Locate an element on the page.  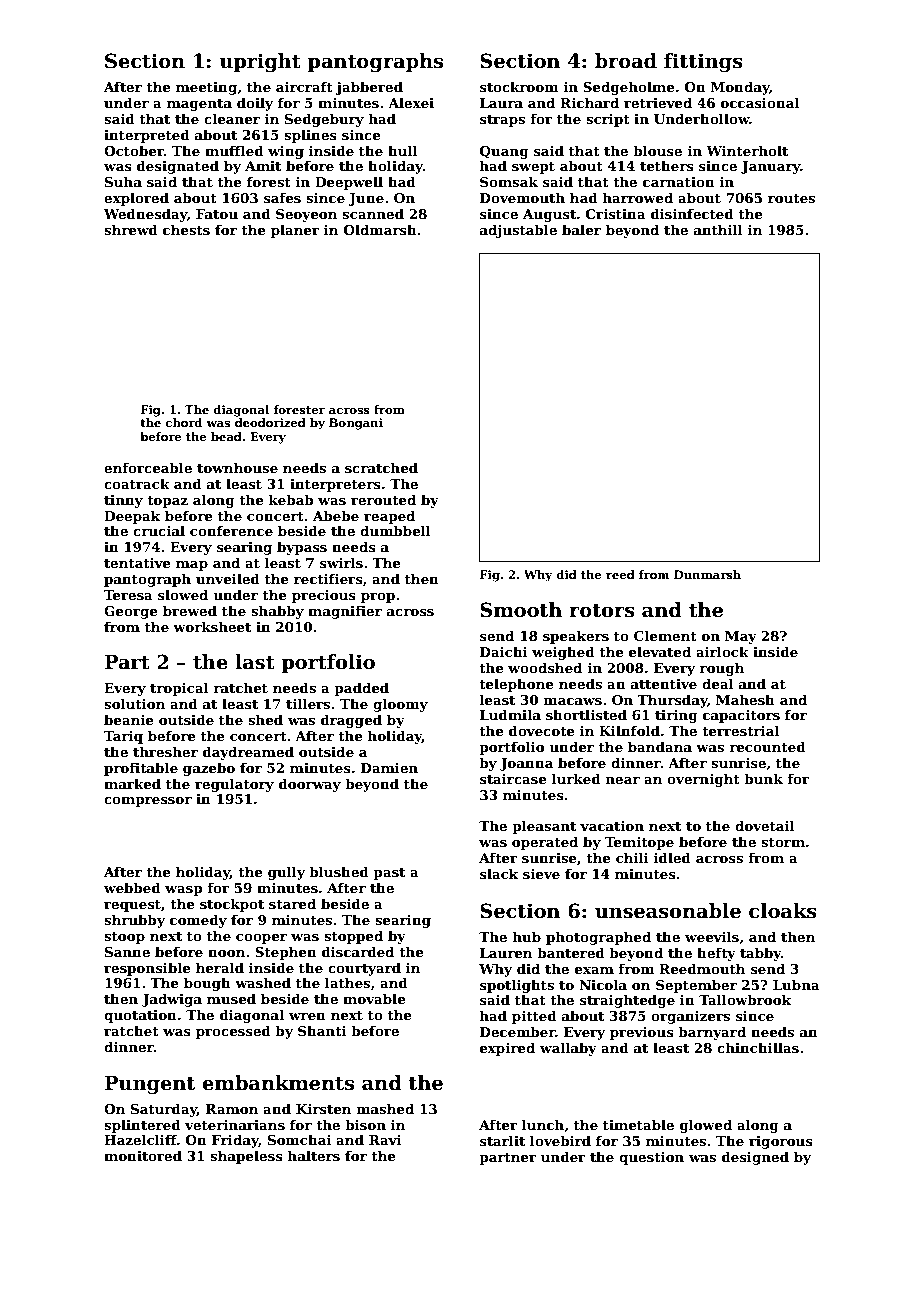
anthill is located at coordinates (718, 229).
